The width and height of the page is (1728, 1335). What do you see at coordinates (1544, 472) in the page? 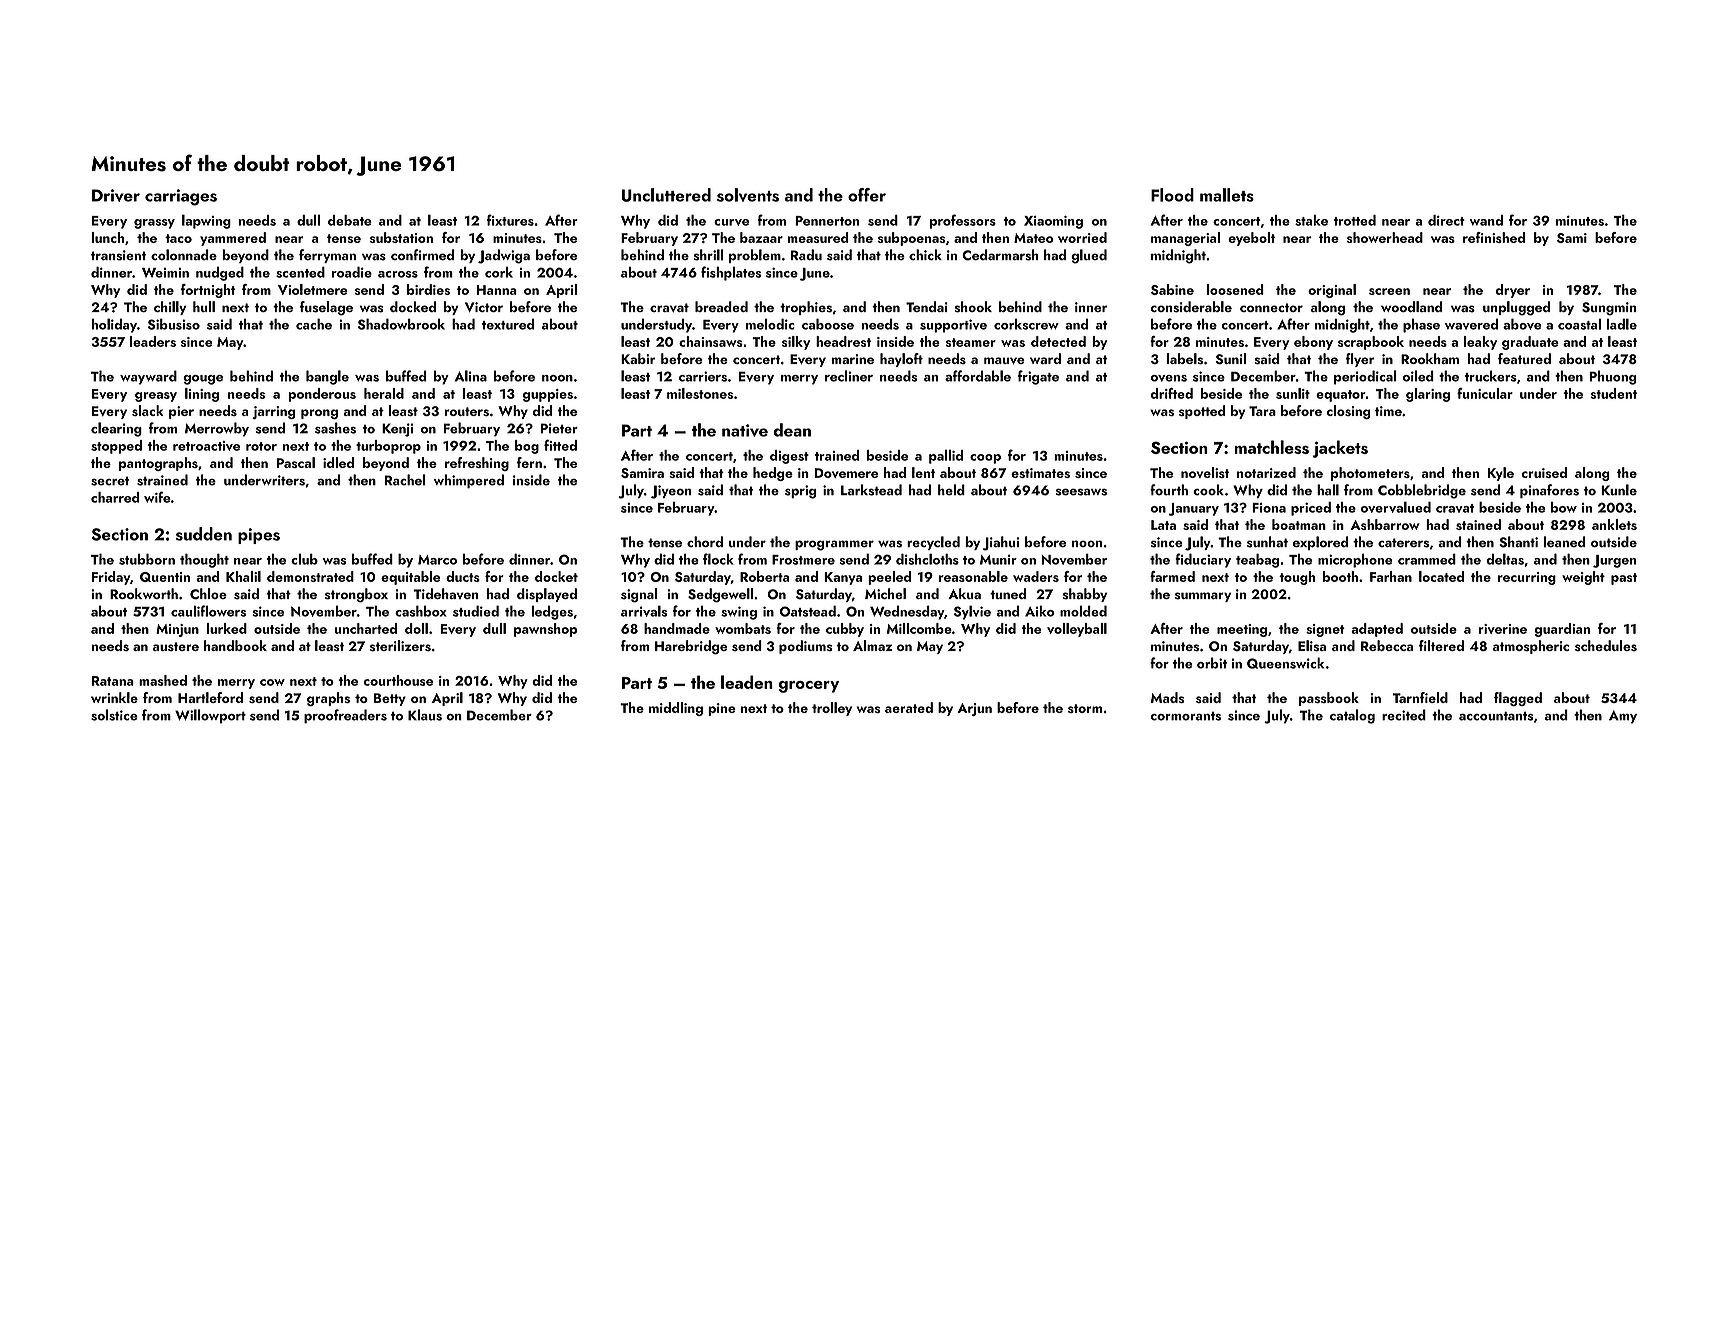
I see `cruised` at bounding box center [1544, 472].
